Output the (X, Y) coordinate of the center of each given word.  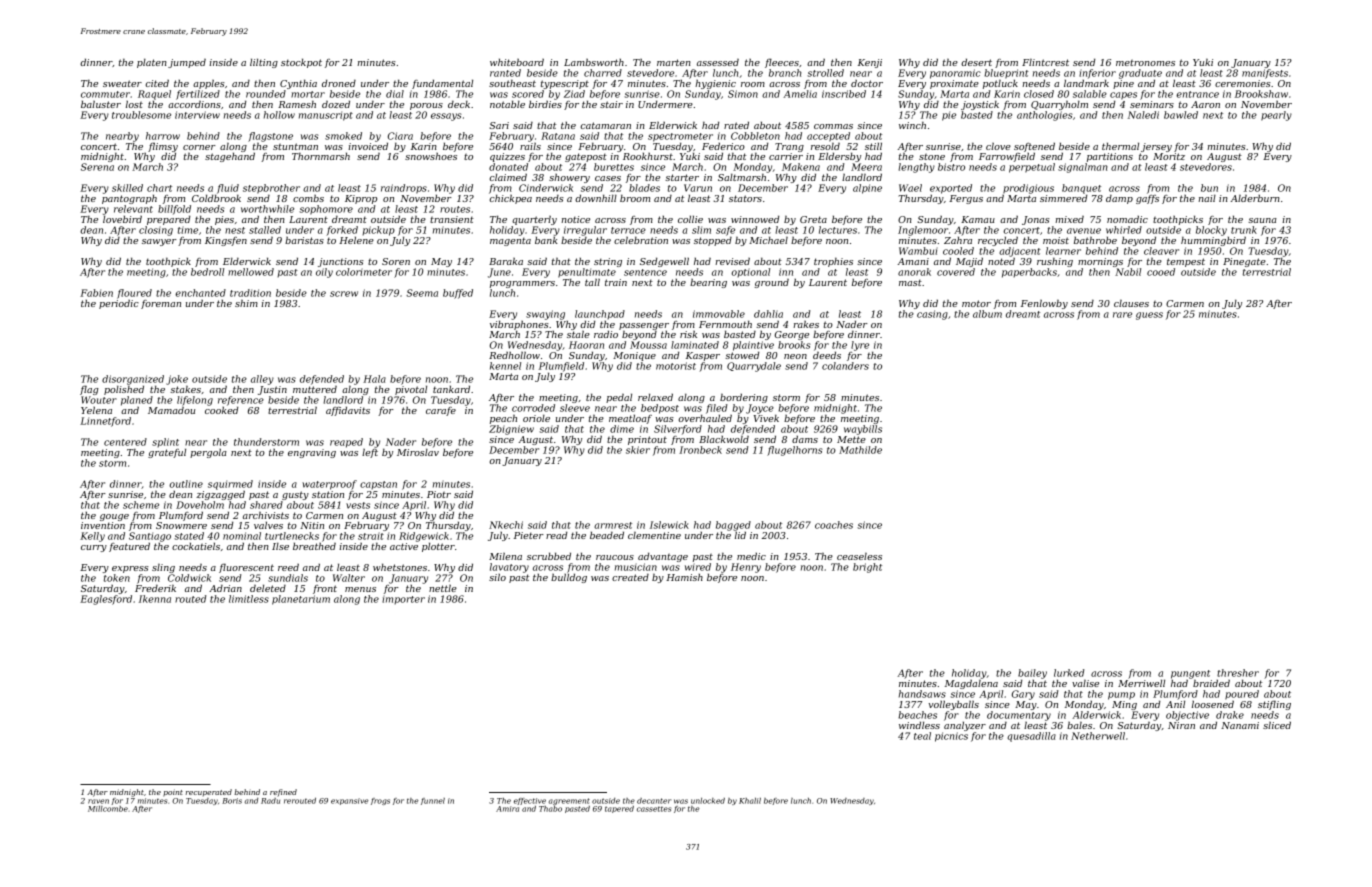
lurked (1069, 673)
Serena (97, 167)
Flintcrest (1045, 62)
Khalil (750, 801)
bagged (733, 526)
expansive (350, 801)
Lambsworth (594, 62)
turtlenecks (292, 536)
